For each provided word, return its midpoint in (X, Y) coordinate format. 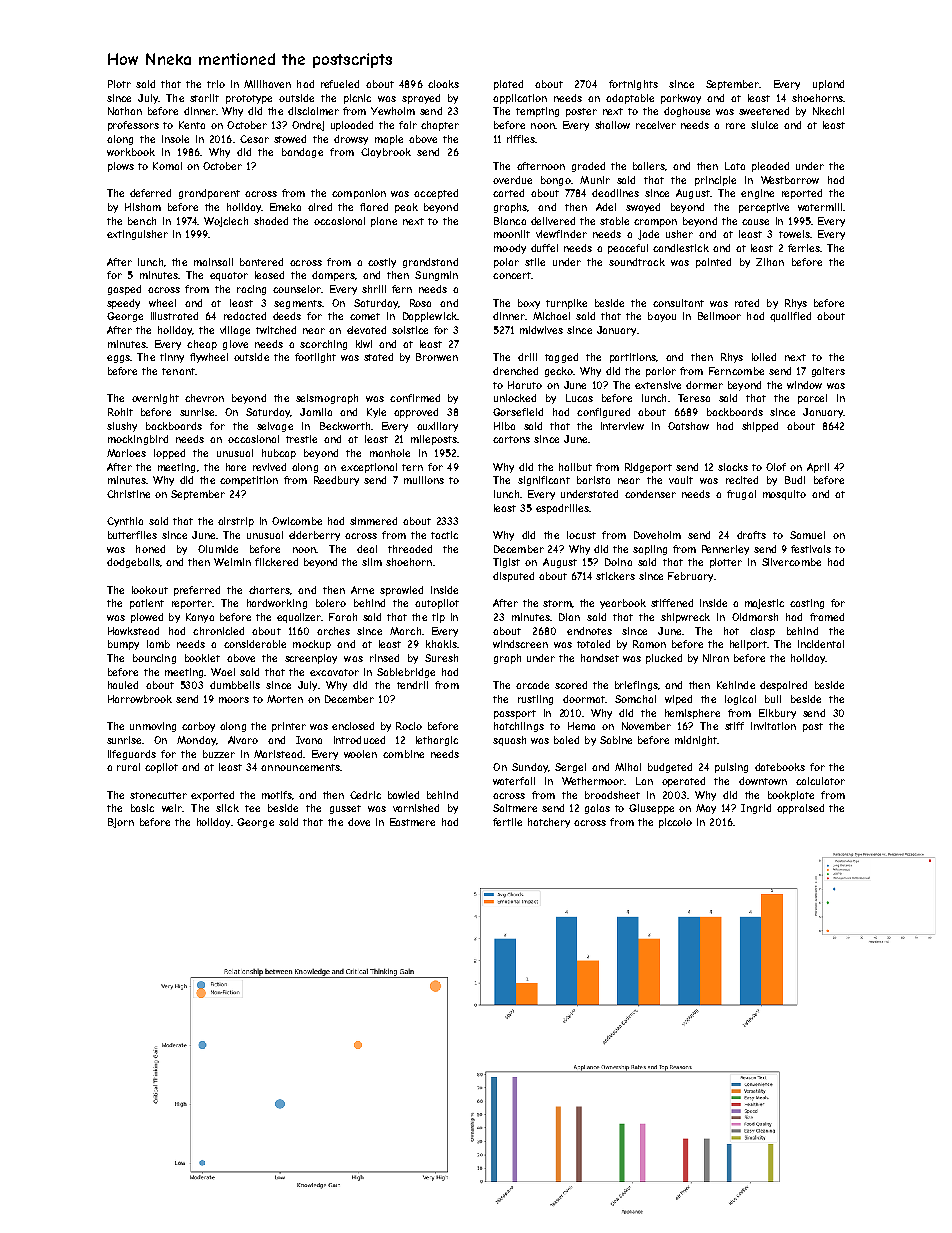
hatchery (549, 823)
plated (508, 85)
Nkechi (828, 111)
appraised (800, 809)
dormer (704, 385)
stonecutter (158, 795)
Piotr (119, 84)
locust (581, 535)
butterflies (132, 535)
